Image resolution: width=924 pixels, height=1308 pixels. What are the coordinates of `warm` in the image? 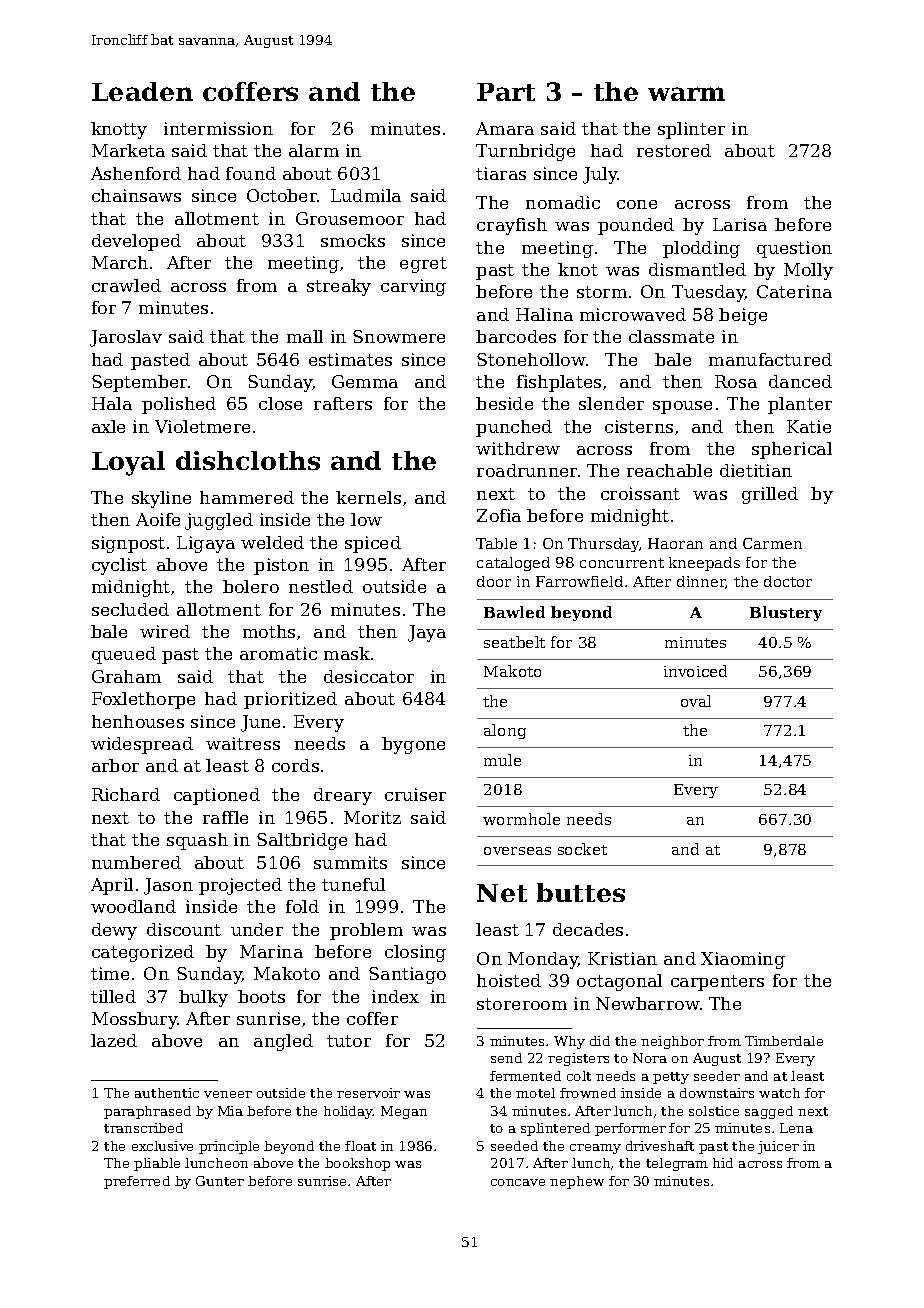 It's located at (686, 94).
